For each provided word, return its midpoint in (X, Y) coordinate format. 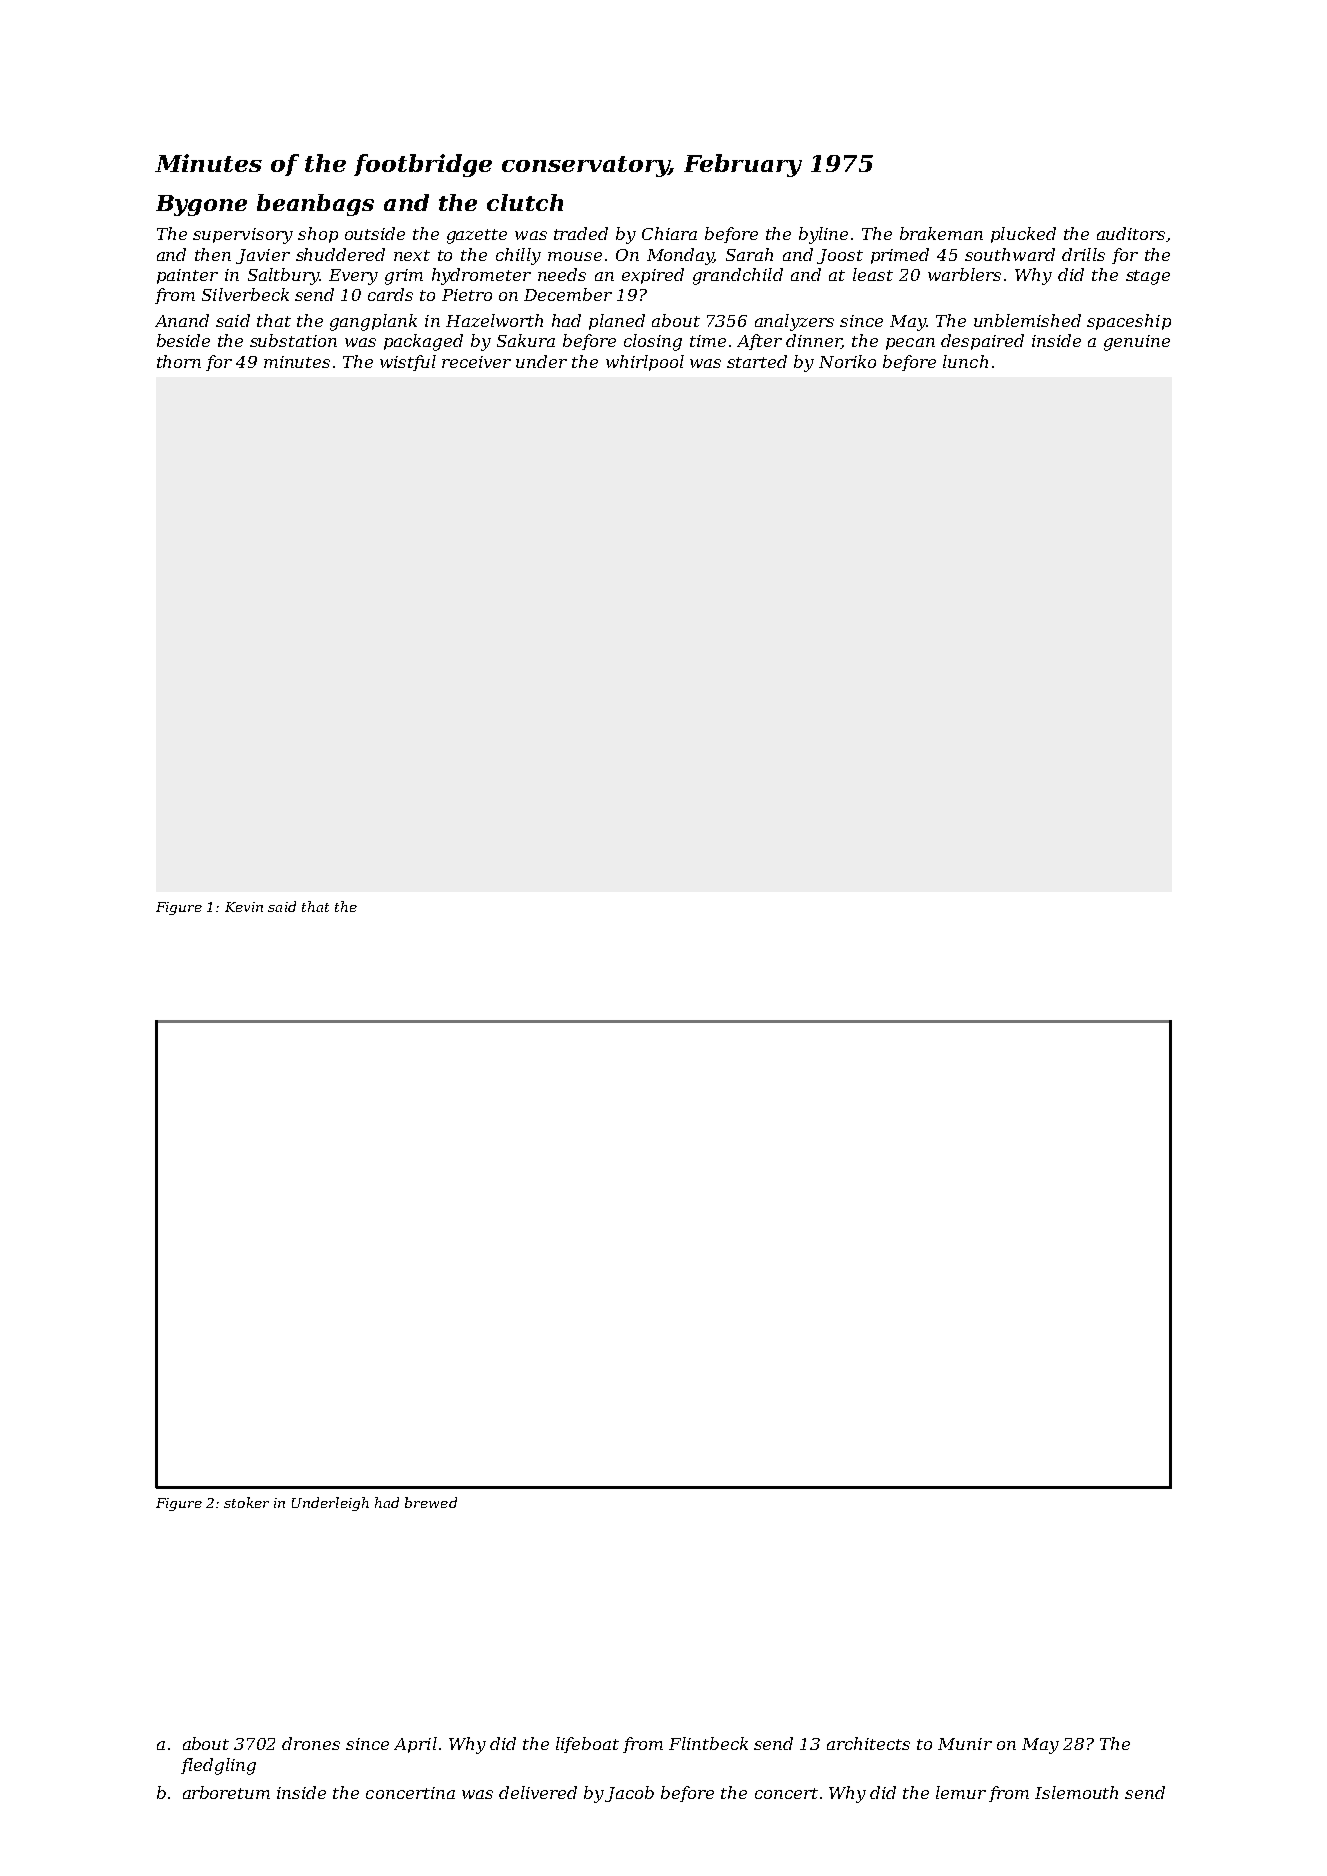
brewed (431, 1502)
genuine (1137, 343)
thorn (179, 361)
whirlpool (645, 363)
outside (375, 233)
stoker (246, 1502)
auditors (1131, 233)
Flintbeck (708, 1743)
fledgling (218, 1766)
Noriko (847, 361)
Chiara (669, 233)
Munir (965, 1744)
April (415, 1745)
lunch (965, 361)
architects (868, 1743)
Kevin (244, 907)
